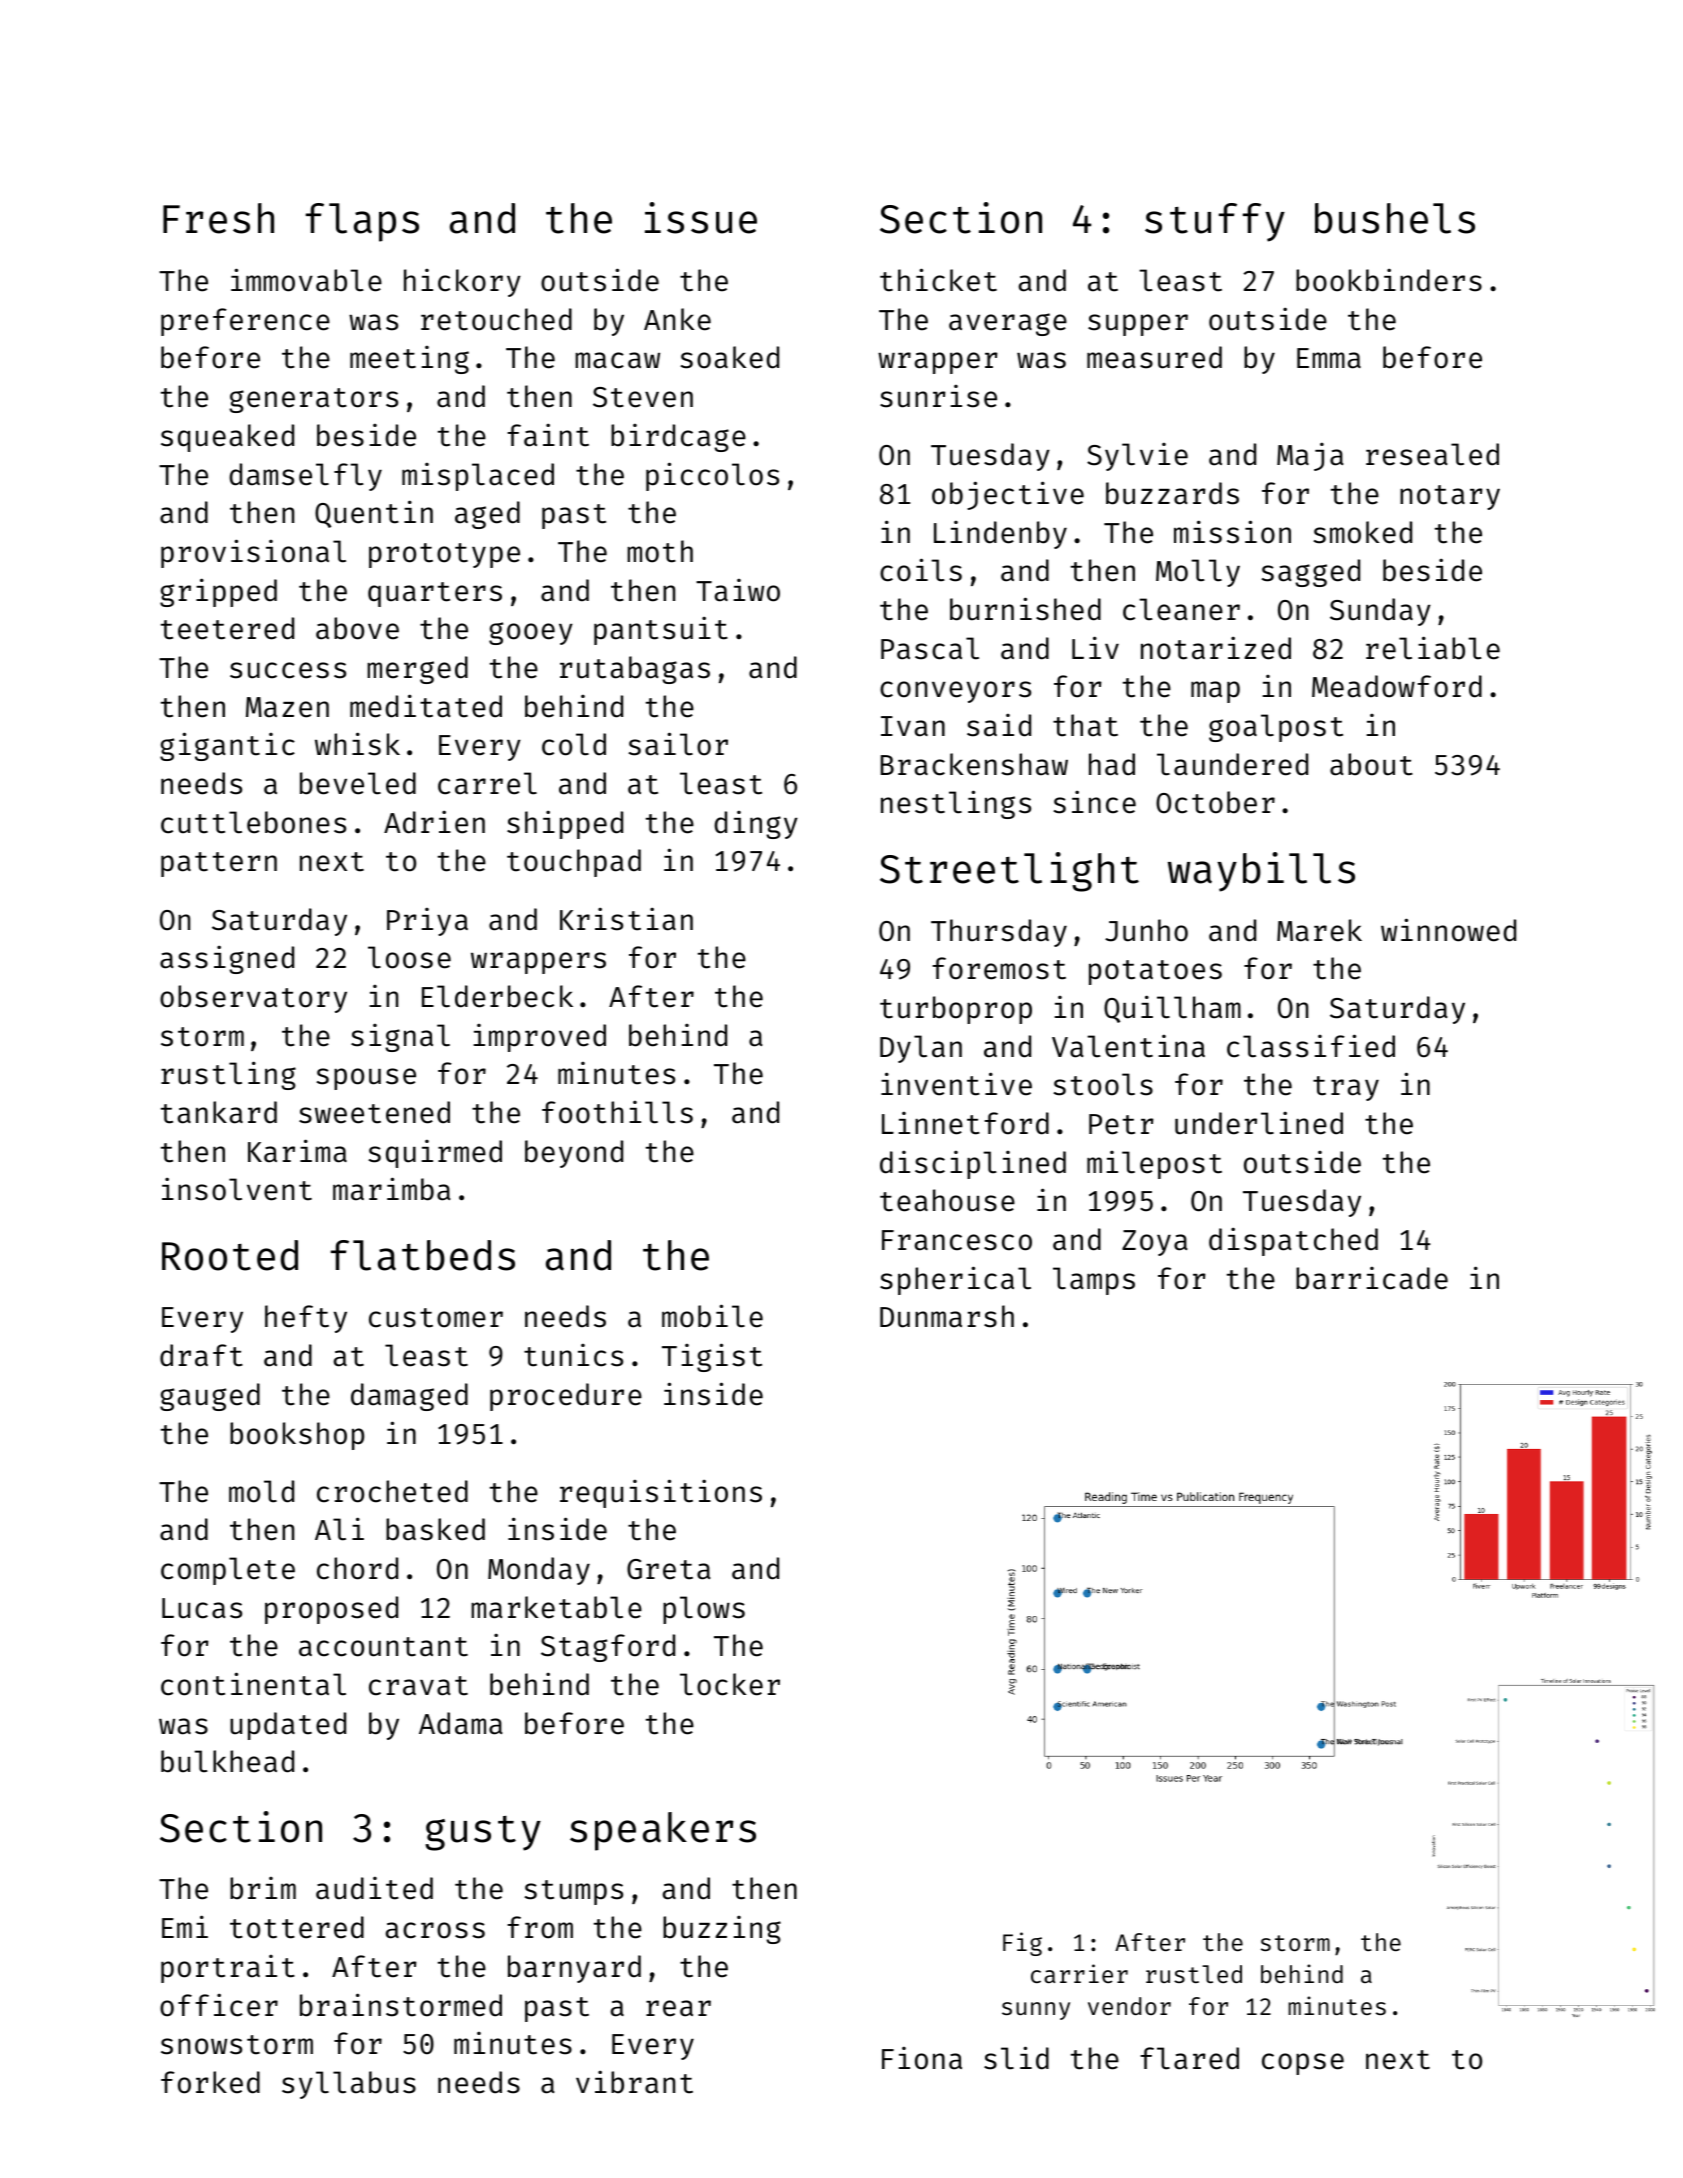 This screenshot has width=1683, height=2178. I want to click on Meadowford, so click(1397, 686).
